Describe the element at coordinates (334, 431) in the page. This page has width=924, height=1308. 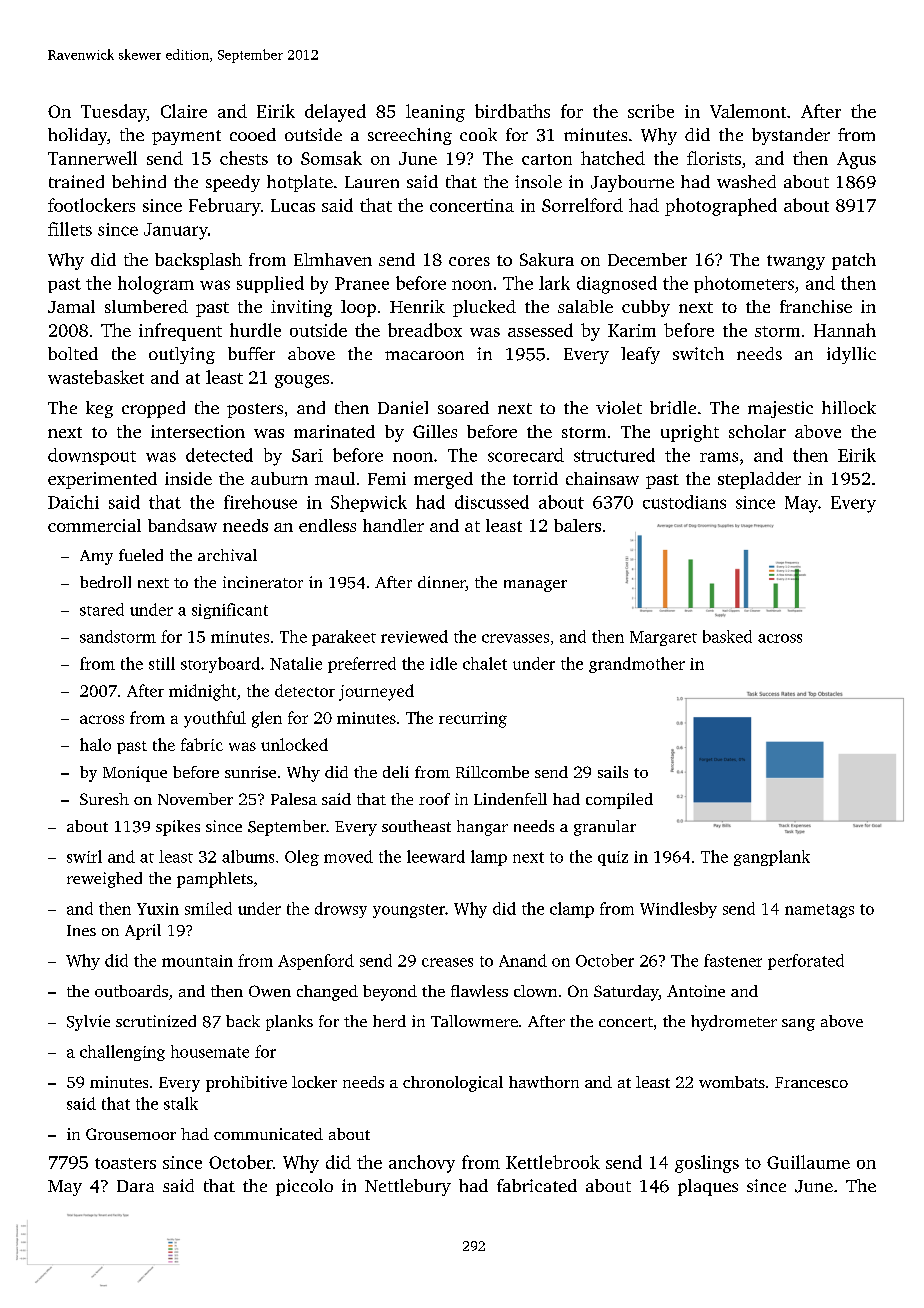
I see `marinated` at that location.
